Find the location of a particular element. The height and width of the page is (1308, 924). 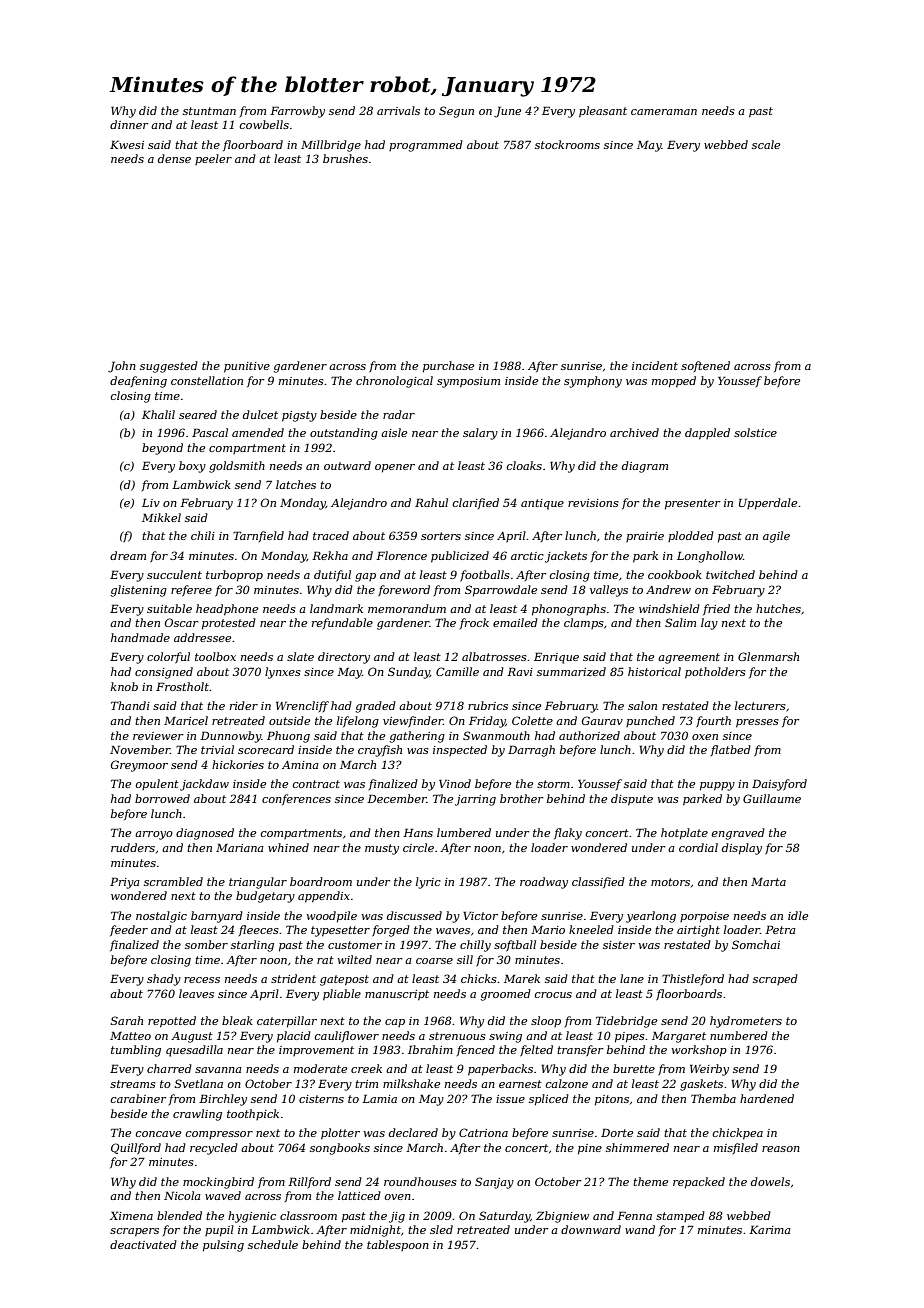

Karima is located at coordinates (770, 1229).
